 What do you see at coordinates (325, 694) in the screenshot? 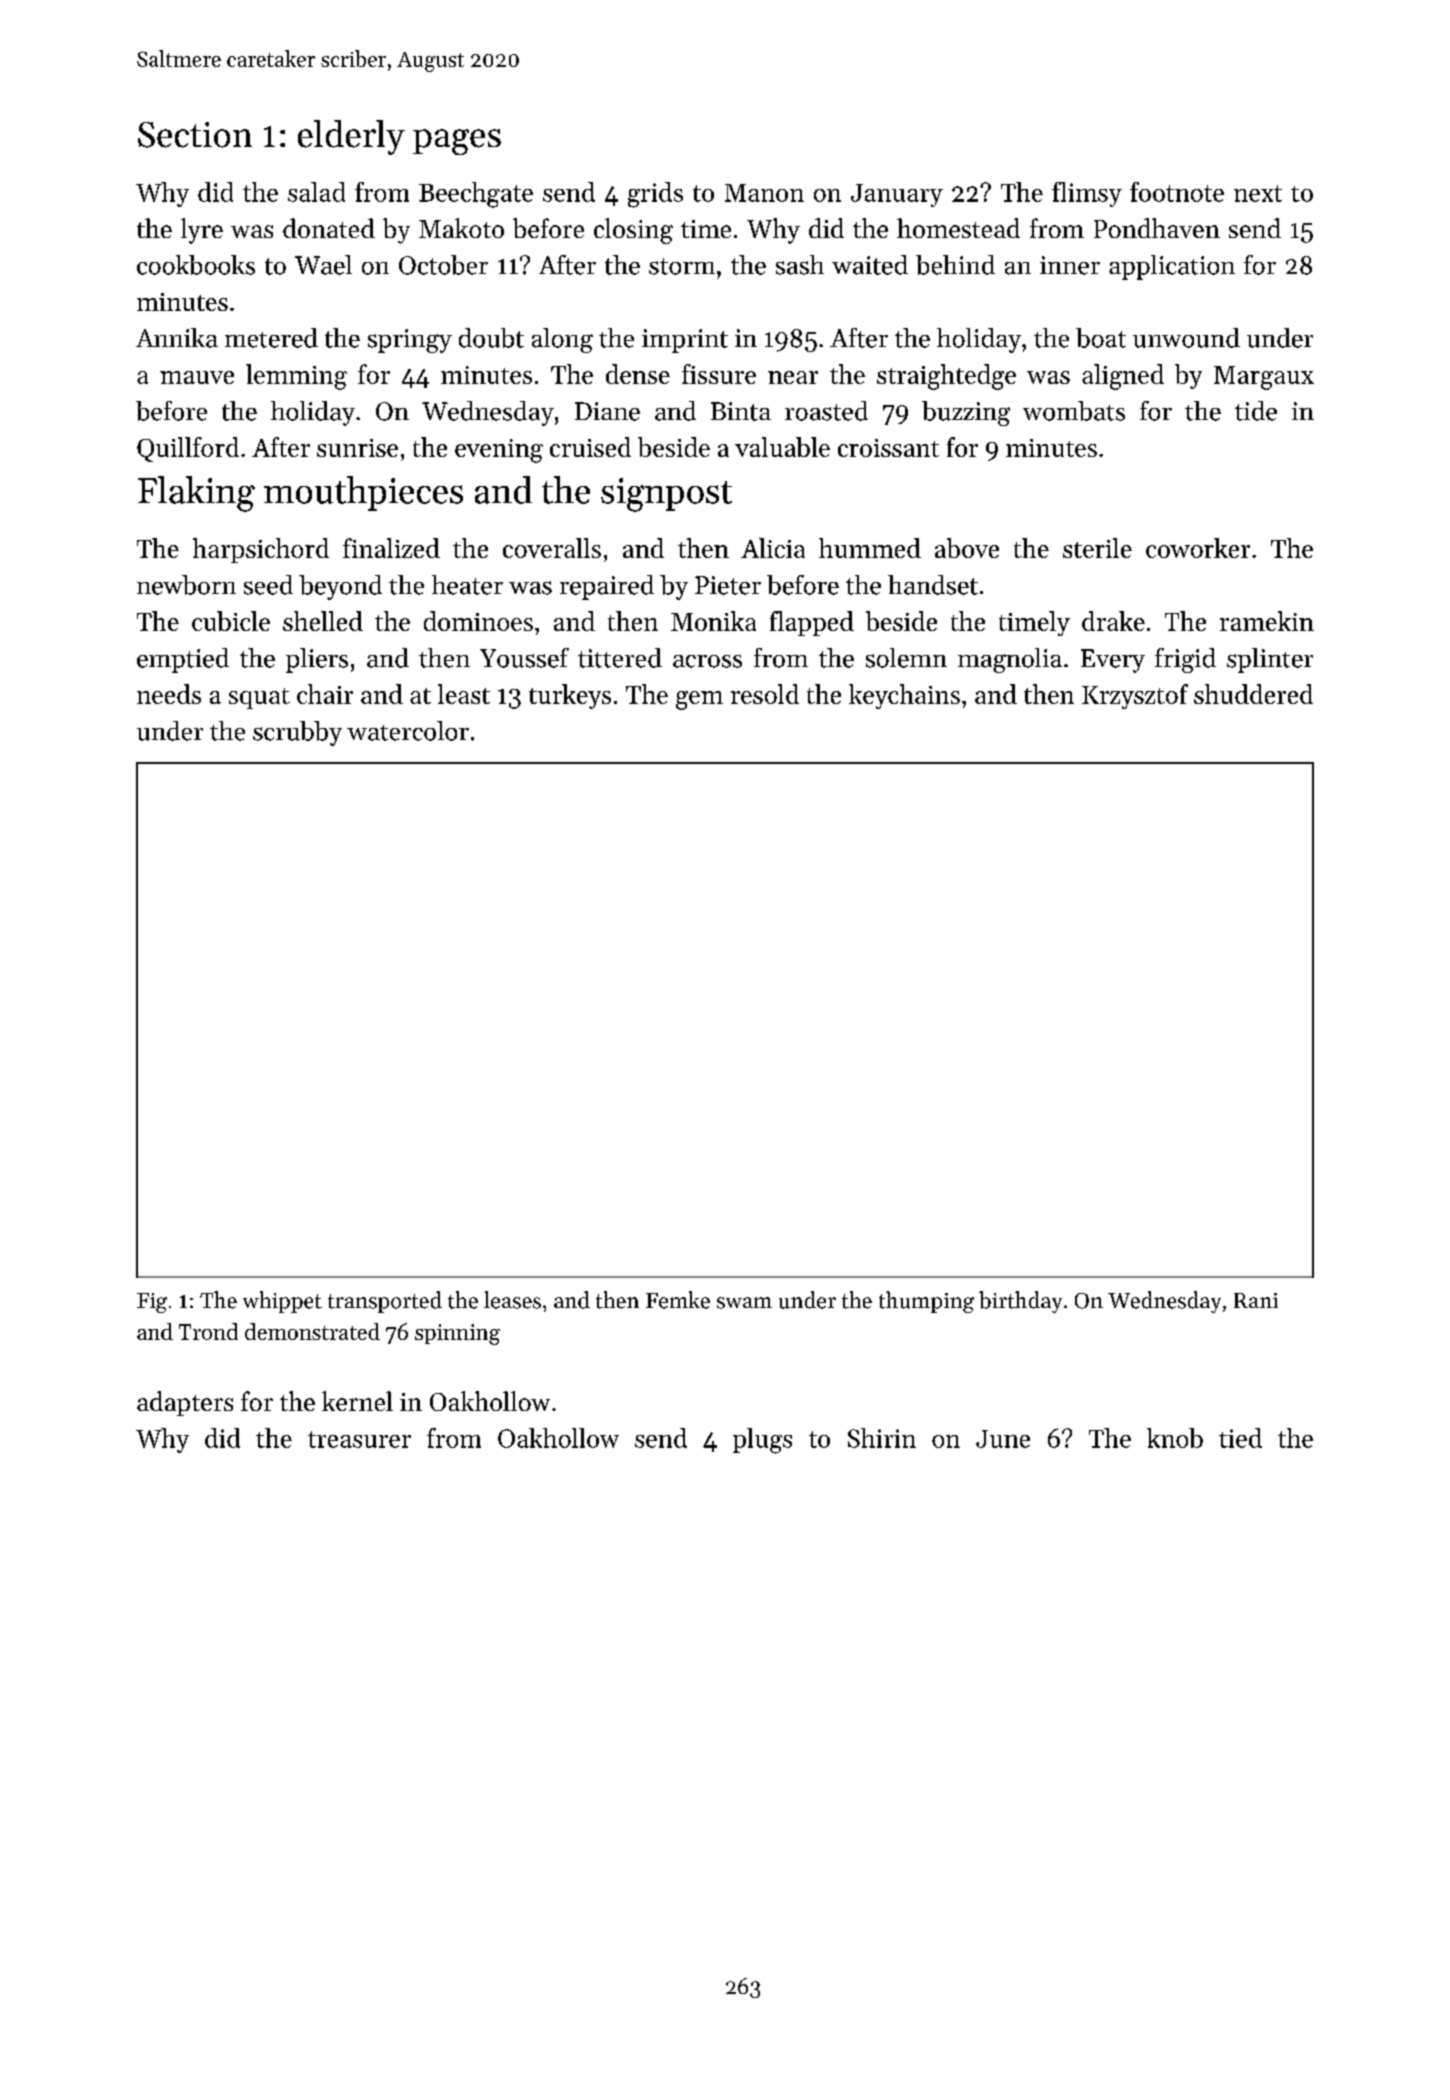
I see `chair` at bounding box center [325, 694].
